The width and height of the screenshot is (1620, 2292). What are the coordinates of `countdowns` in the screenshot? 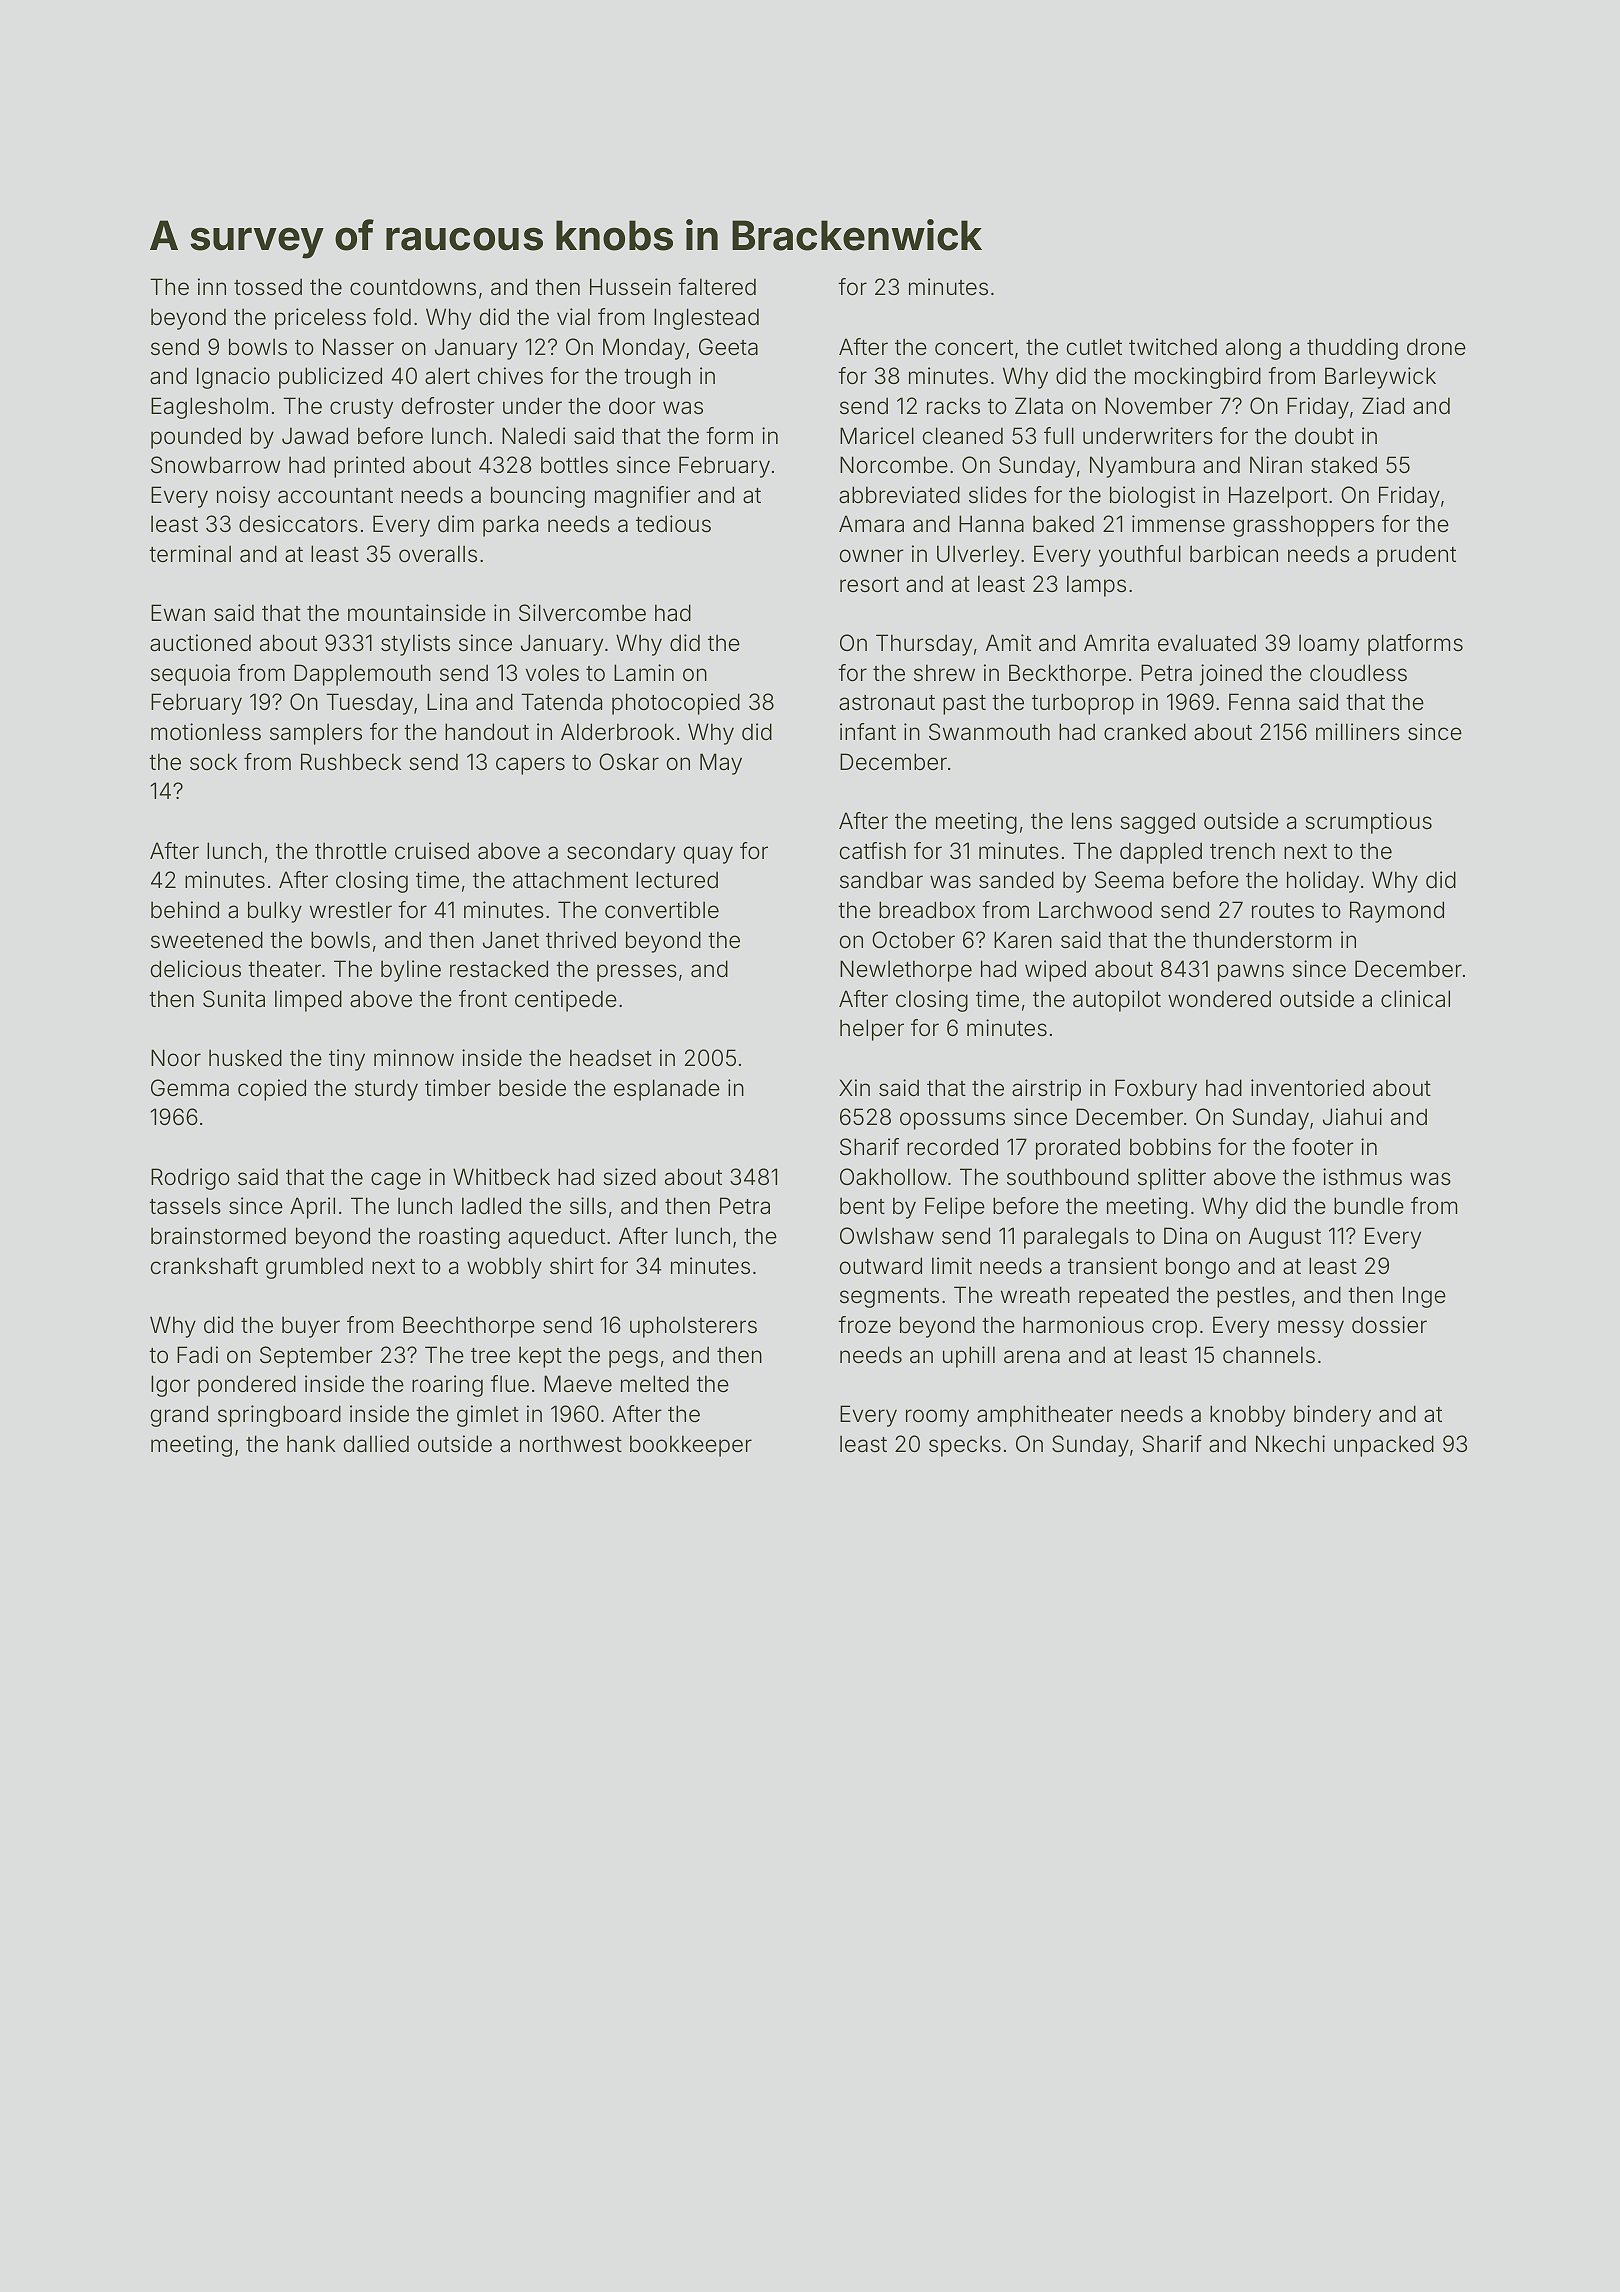 It's located at (413, 287).
